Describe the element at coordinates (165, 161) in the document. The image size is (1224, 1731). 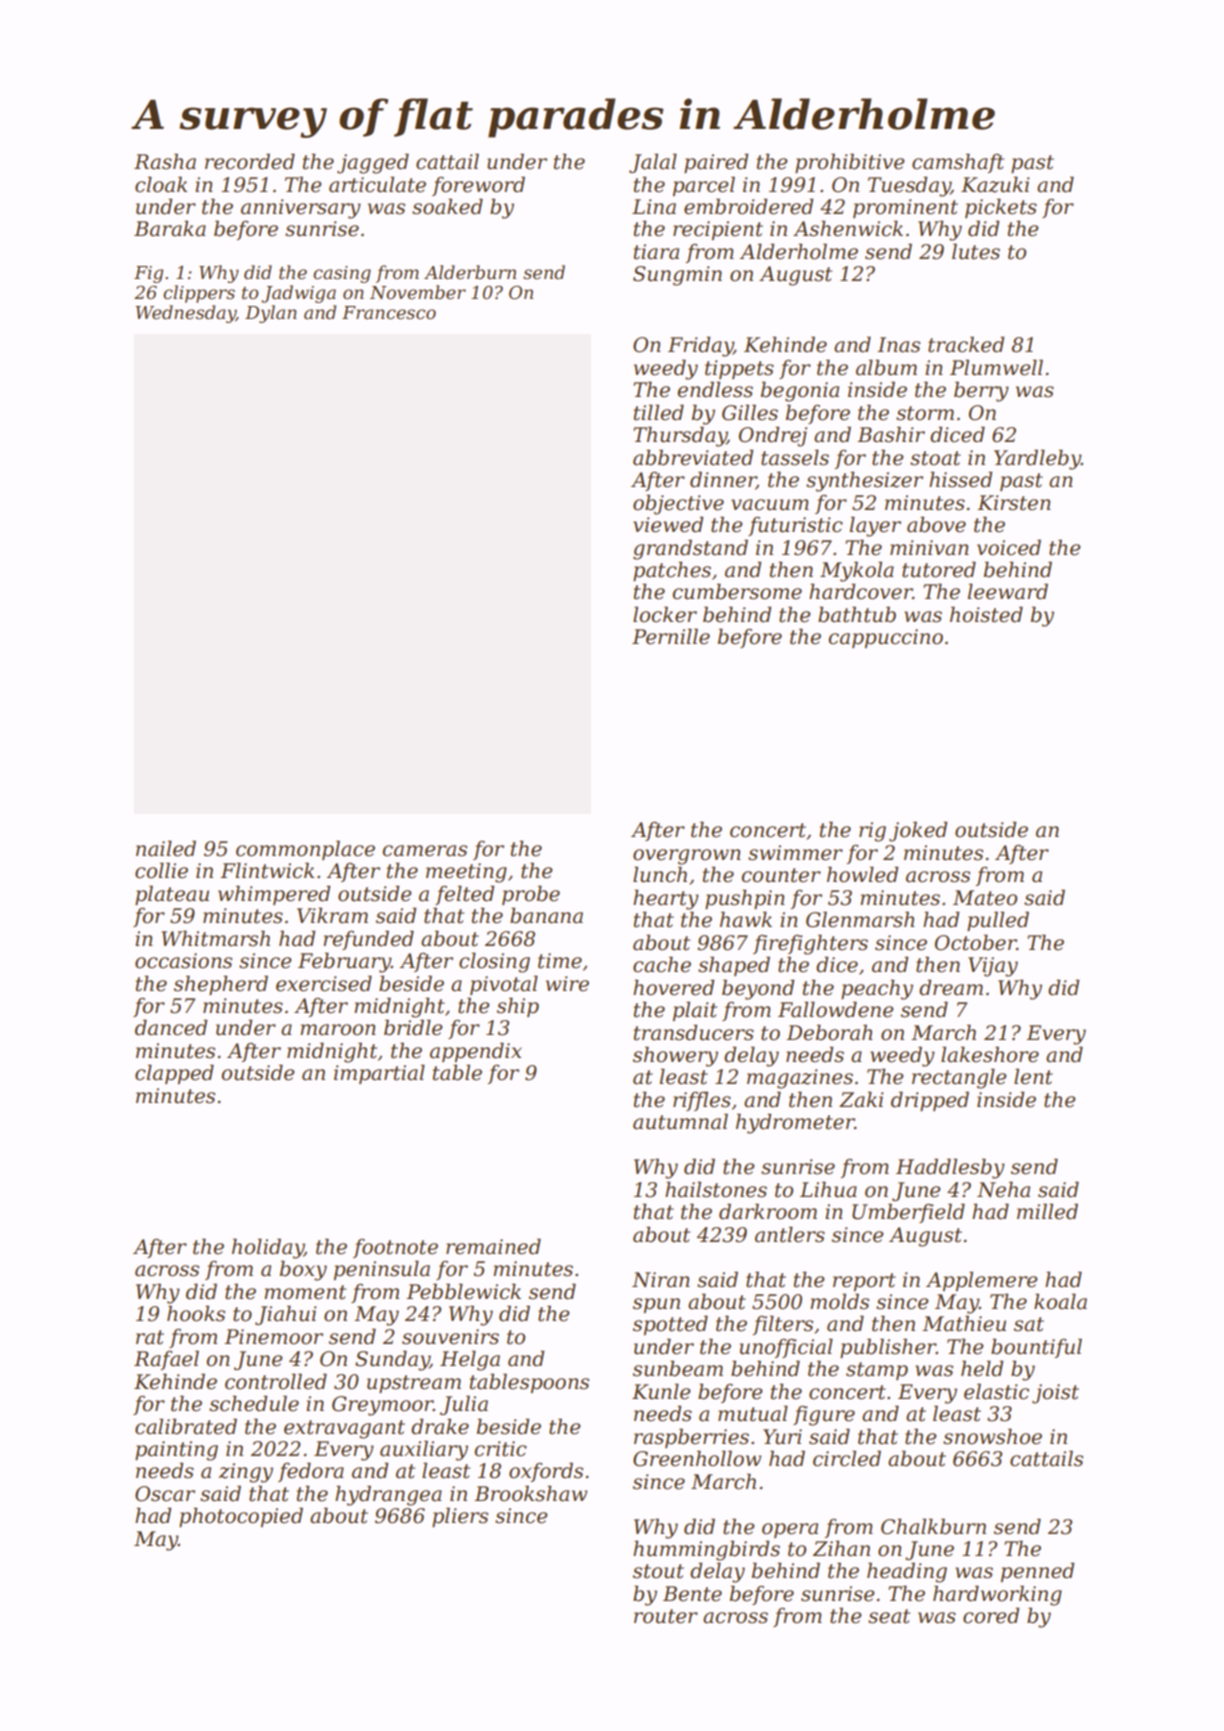
I see `Rasha` at that location.
